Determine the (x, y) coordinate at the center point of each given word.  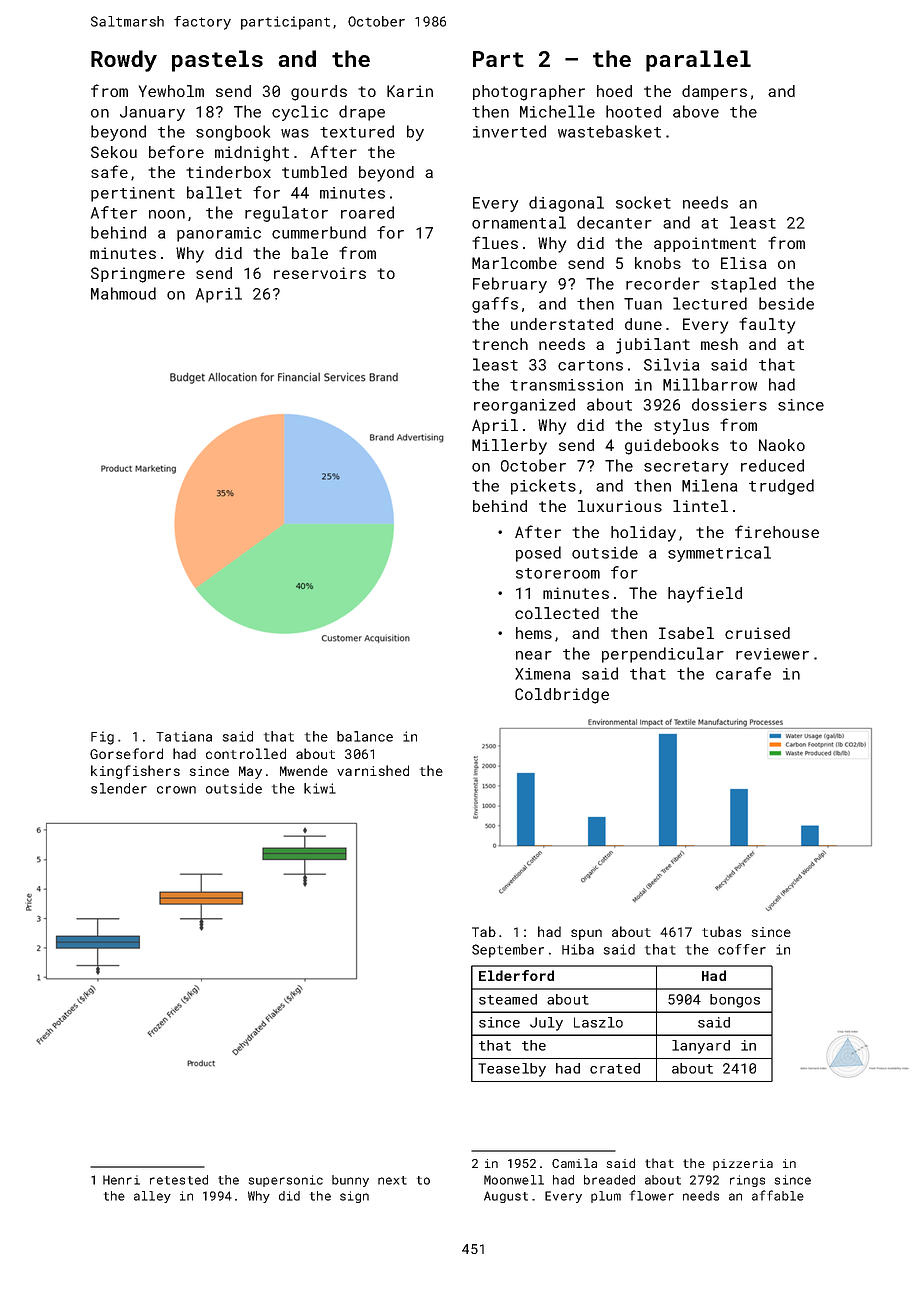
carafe (743, 673)
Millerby (509, 447)
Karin (410, 91)
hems (534, 633)
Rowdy (124, 61)
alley (152, 1197)
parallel (698, 61)
